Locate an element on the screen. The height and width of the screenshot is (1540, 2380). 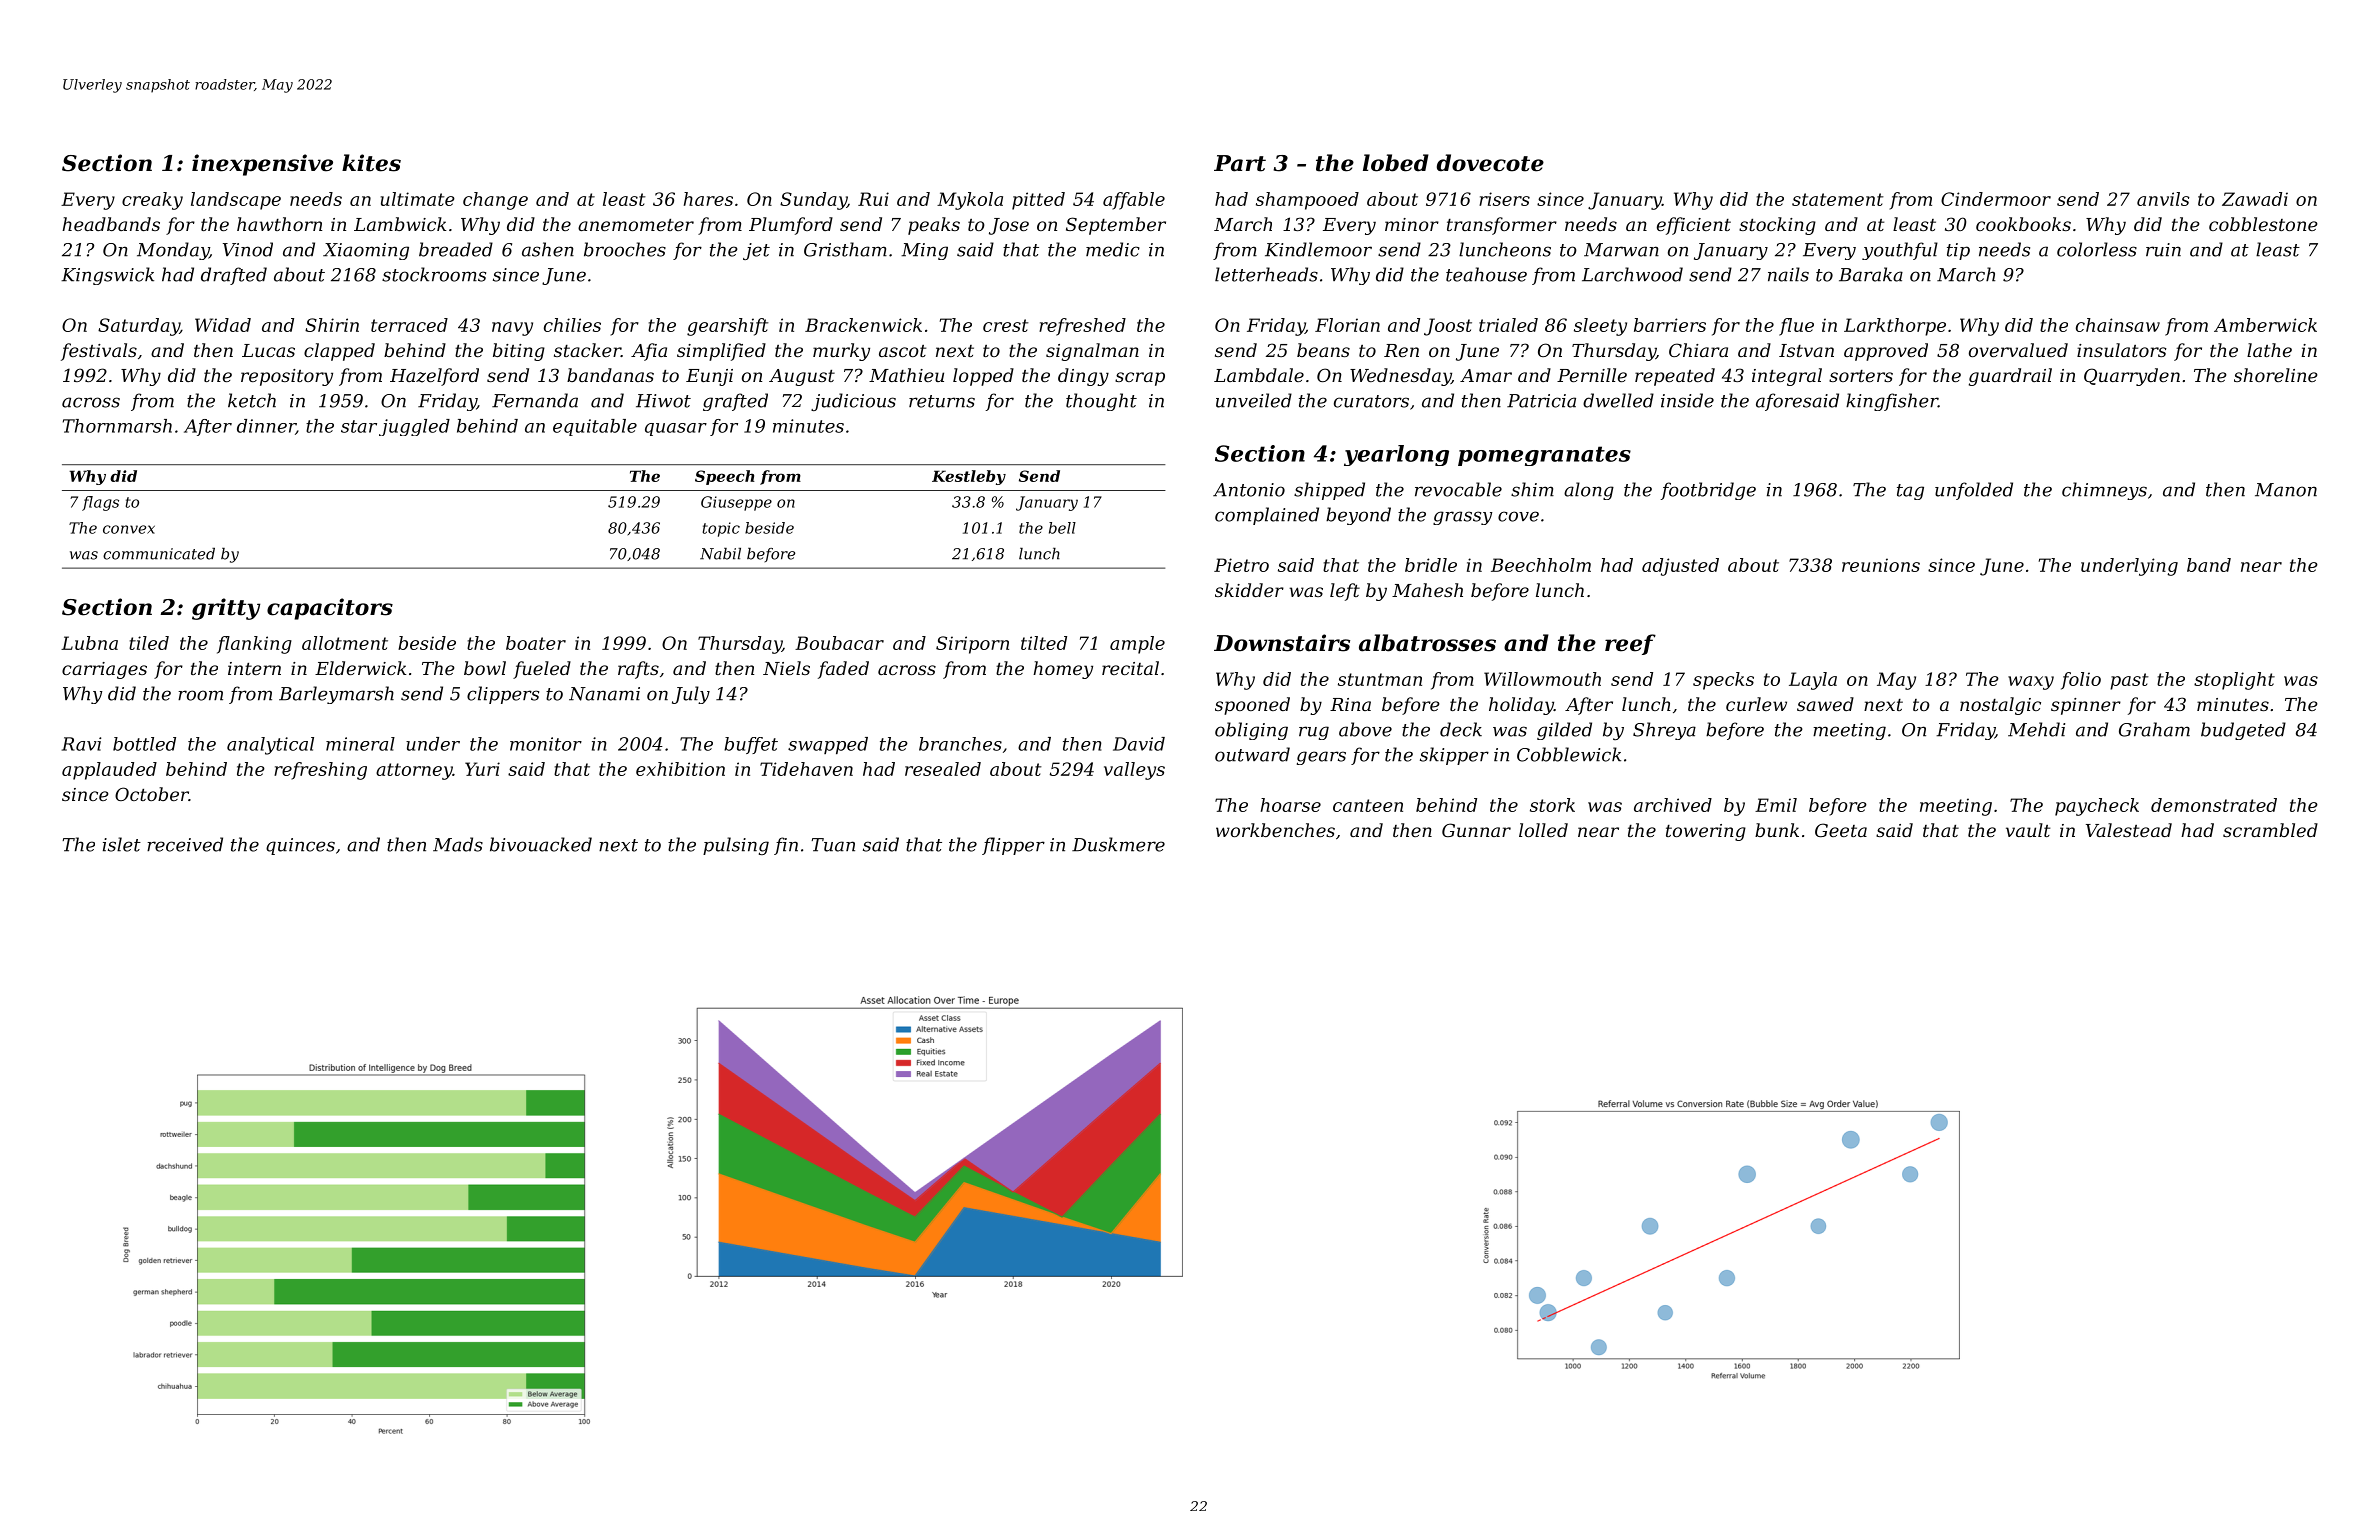
Zawadi is located at coordinates (2255, 199).
